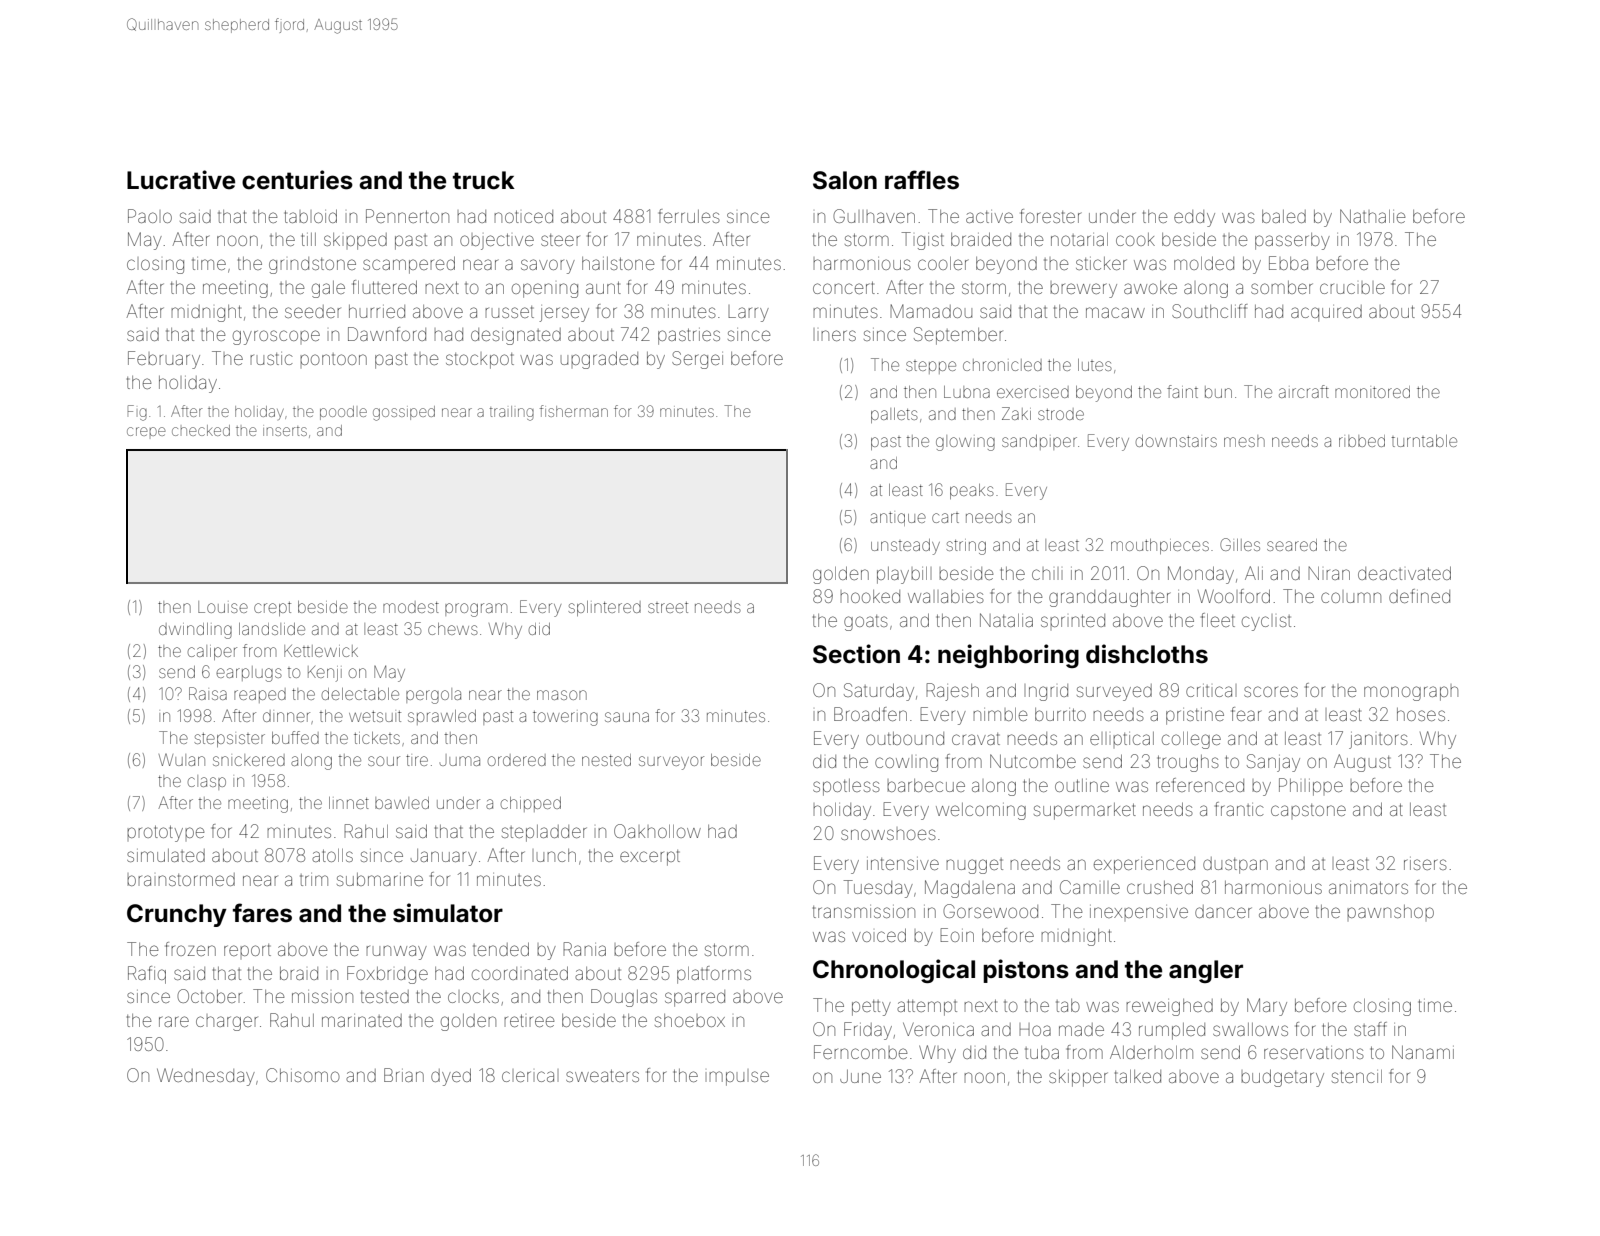 The width and height of the page is (1600, 1236). What do you see at coordinates (1304, 391) in the page?
I see `aircraft` at bounding box center [1304, 391].
